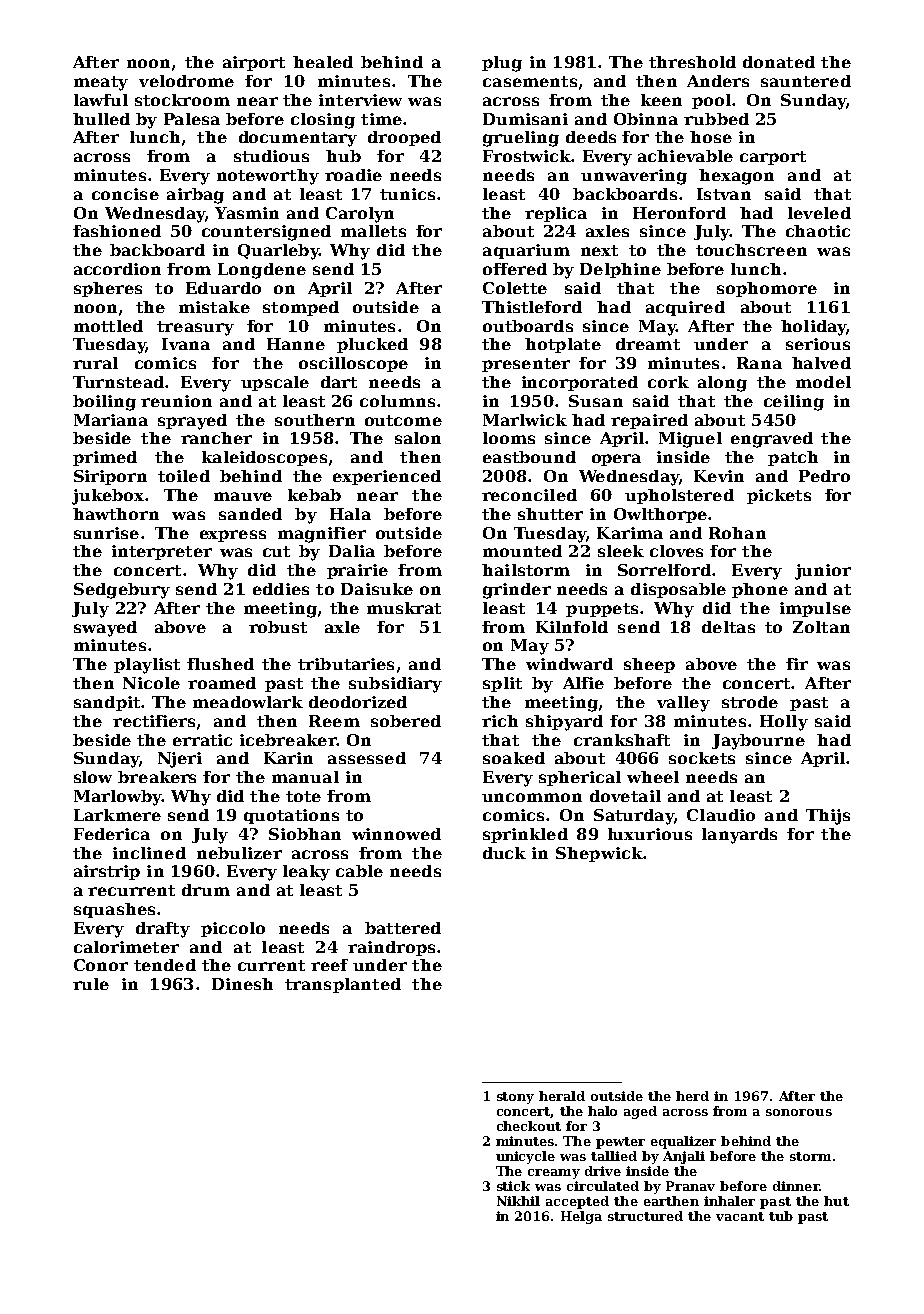  What do you see at coordinates (773, 158) in the screenshot?
I see `carport` at bounding box center [773, 158].
